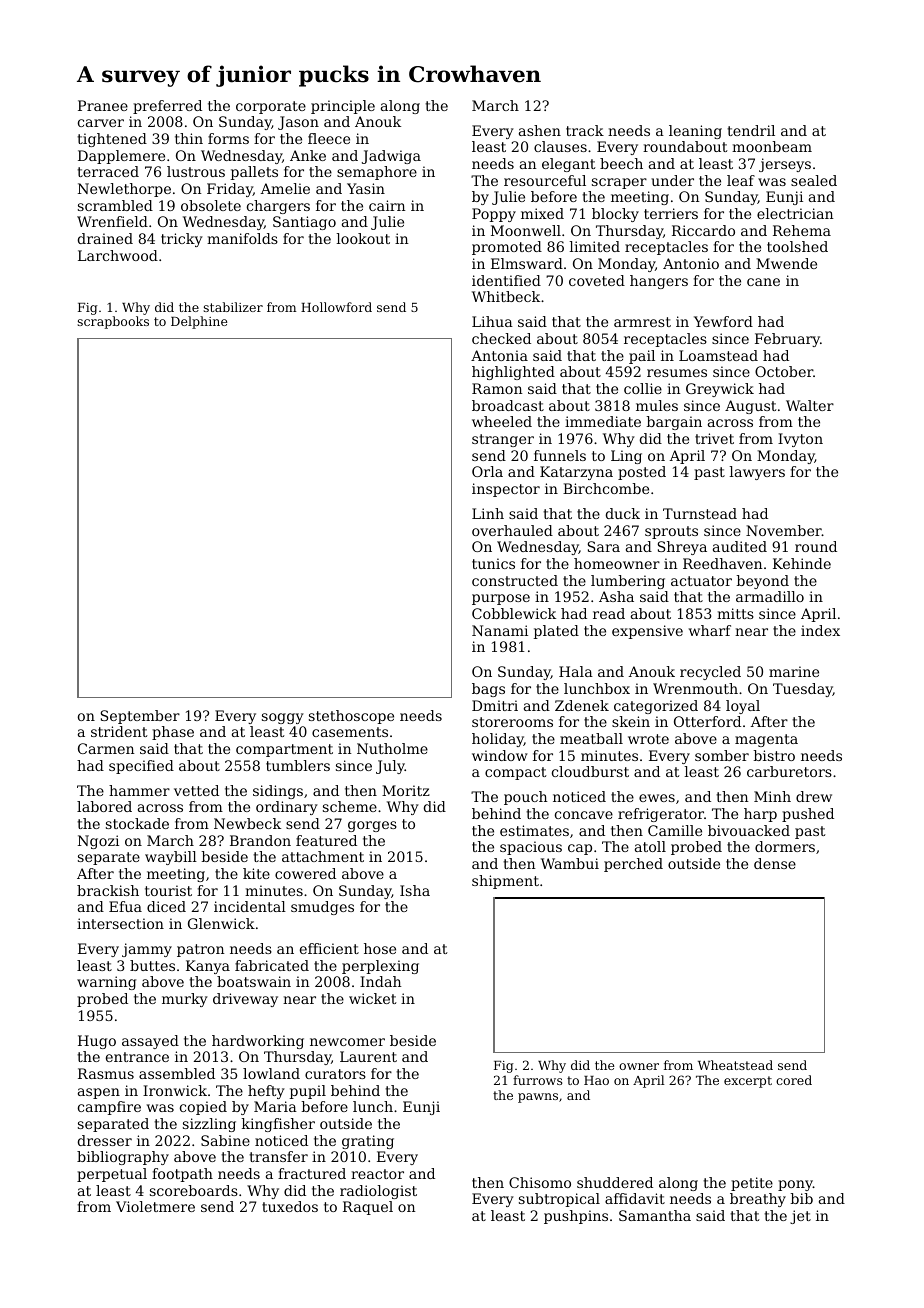  I want to click on drew, so click(814, 796).
